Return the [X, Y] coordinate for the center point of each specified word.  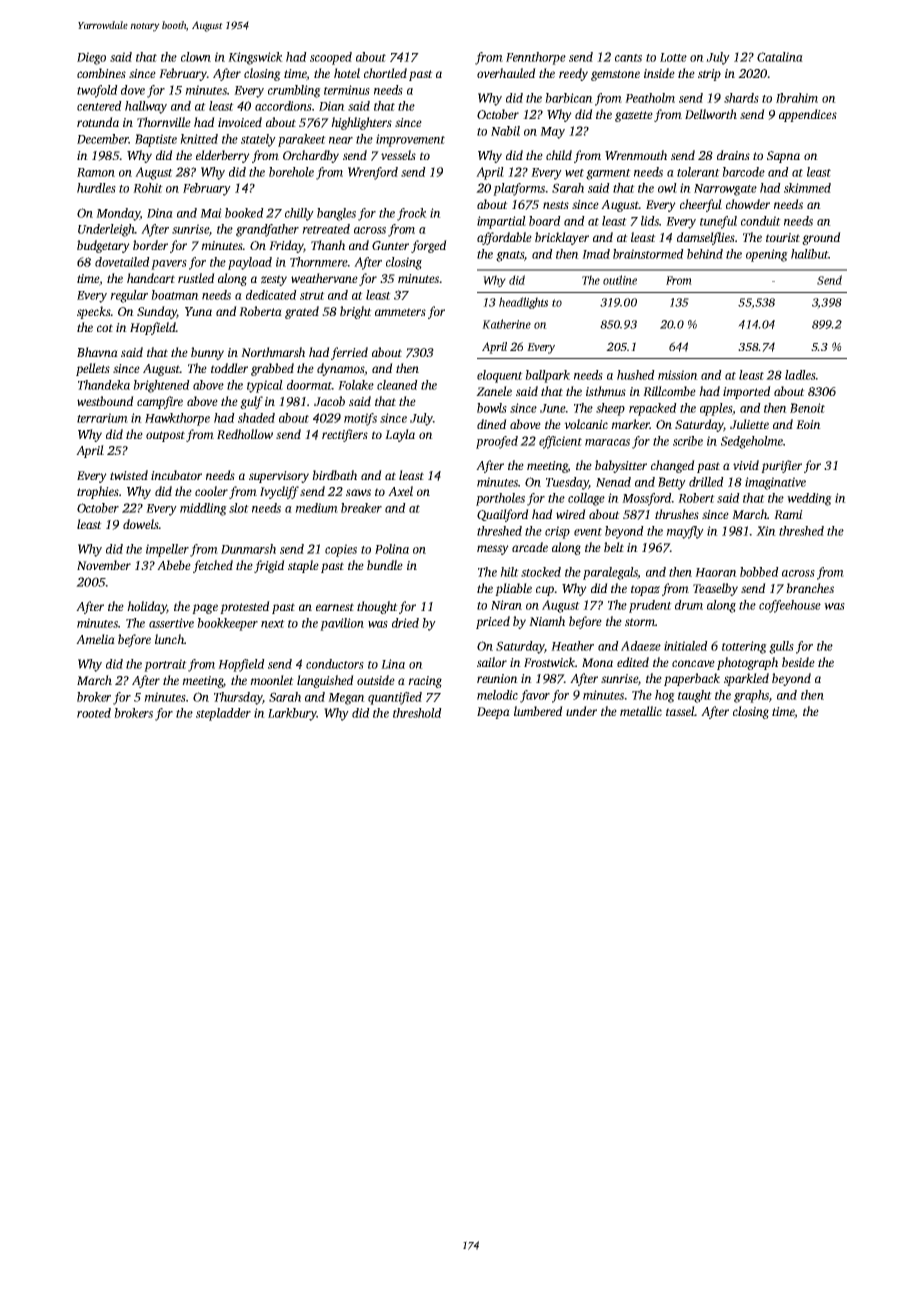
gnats [510, 256]
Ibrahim [797, 98]
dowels [141, 524]
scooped [331, 58]
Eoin [808, 424]
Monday [118, 214]
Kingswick [255, 58]
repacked [653, 409]
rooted [94, 713]
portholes [500, 499]
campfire [160, 402]
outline [620, 280]
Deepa [493, 713]
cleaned [397, 385]
